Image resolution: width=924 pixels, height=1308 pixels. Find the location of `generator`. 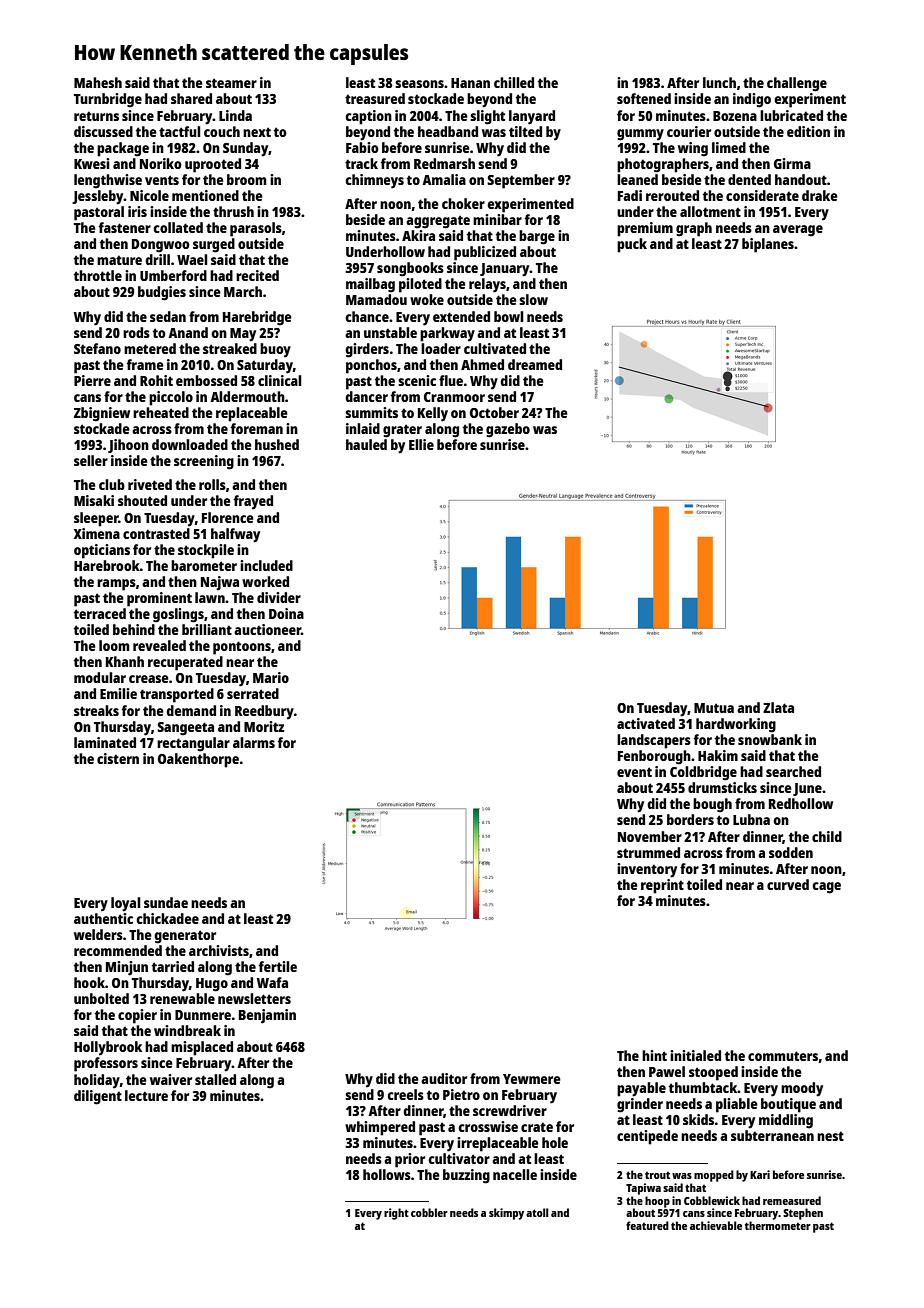

generator is located at coordinates (185, 937).
